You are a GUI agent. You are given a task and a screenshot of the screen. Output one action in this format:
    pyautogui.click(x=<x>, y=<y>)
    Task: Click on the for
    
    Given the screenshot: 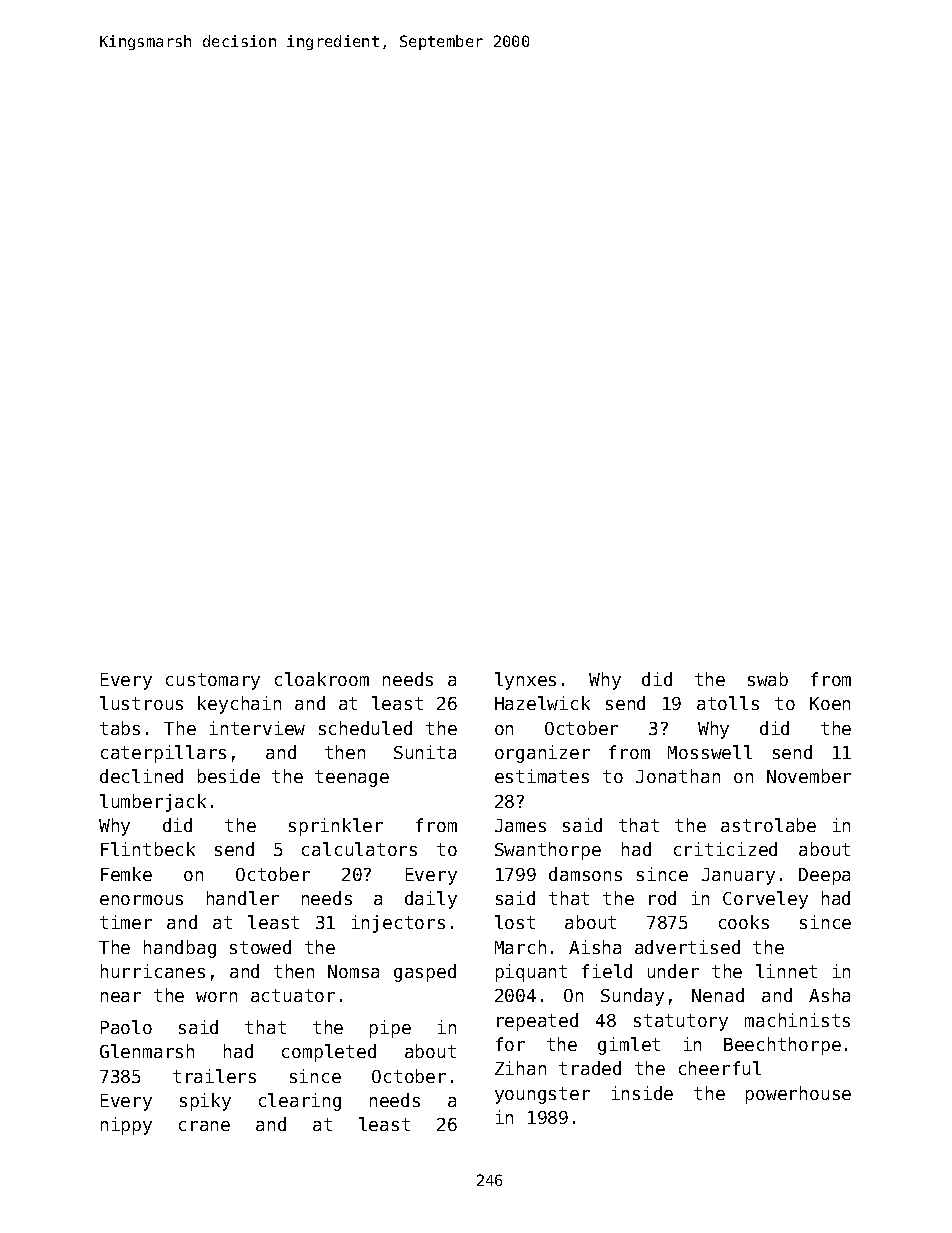 What is the action you would take?
    pyautogui.click(x=510, y=1044)
